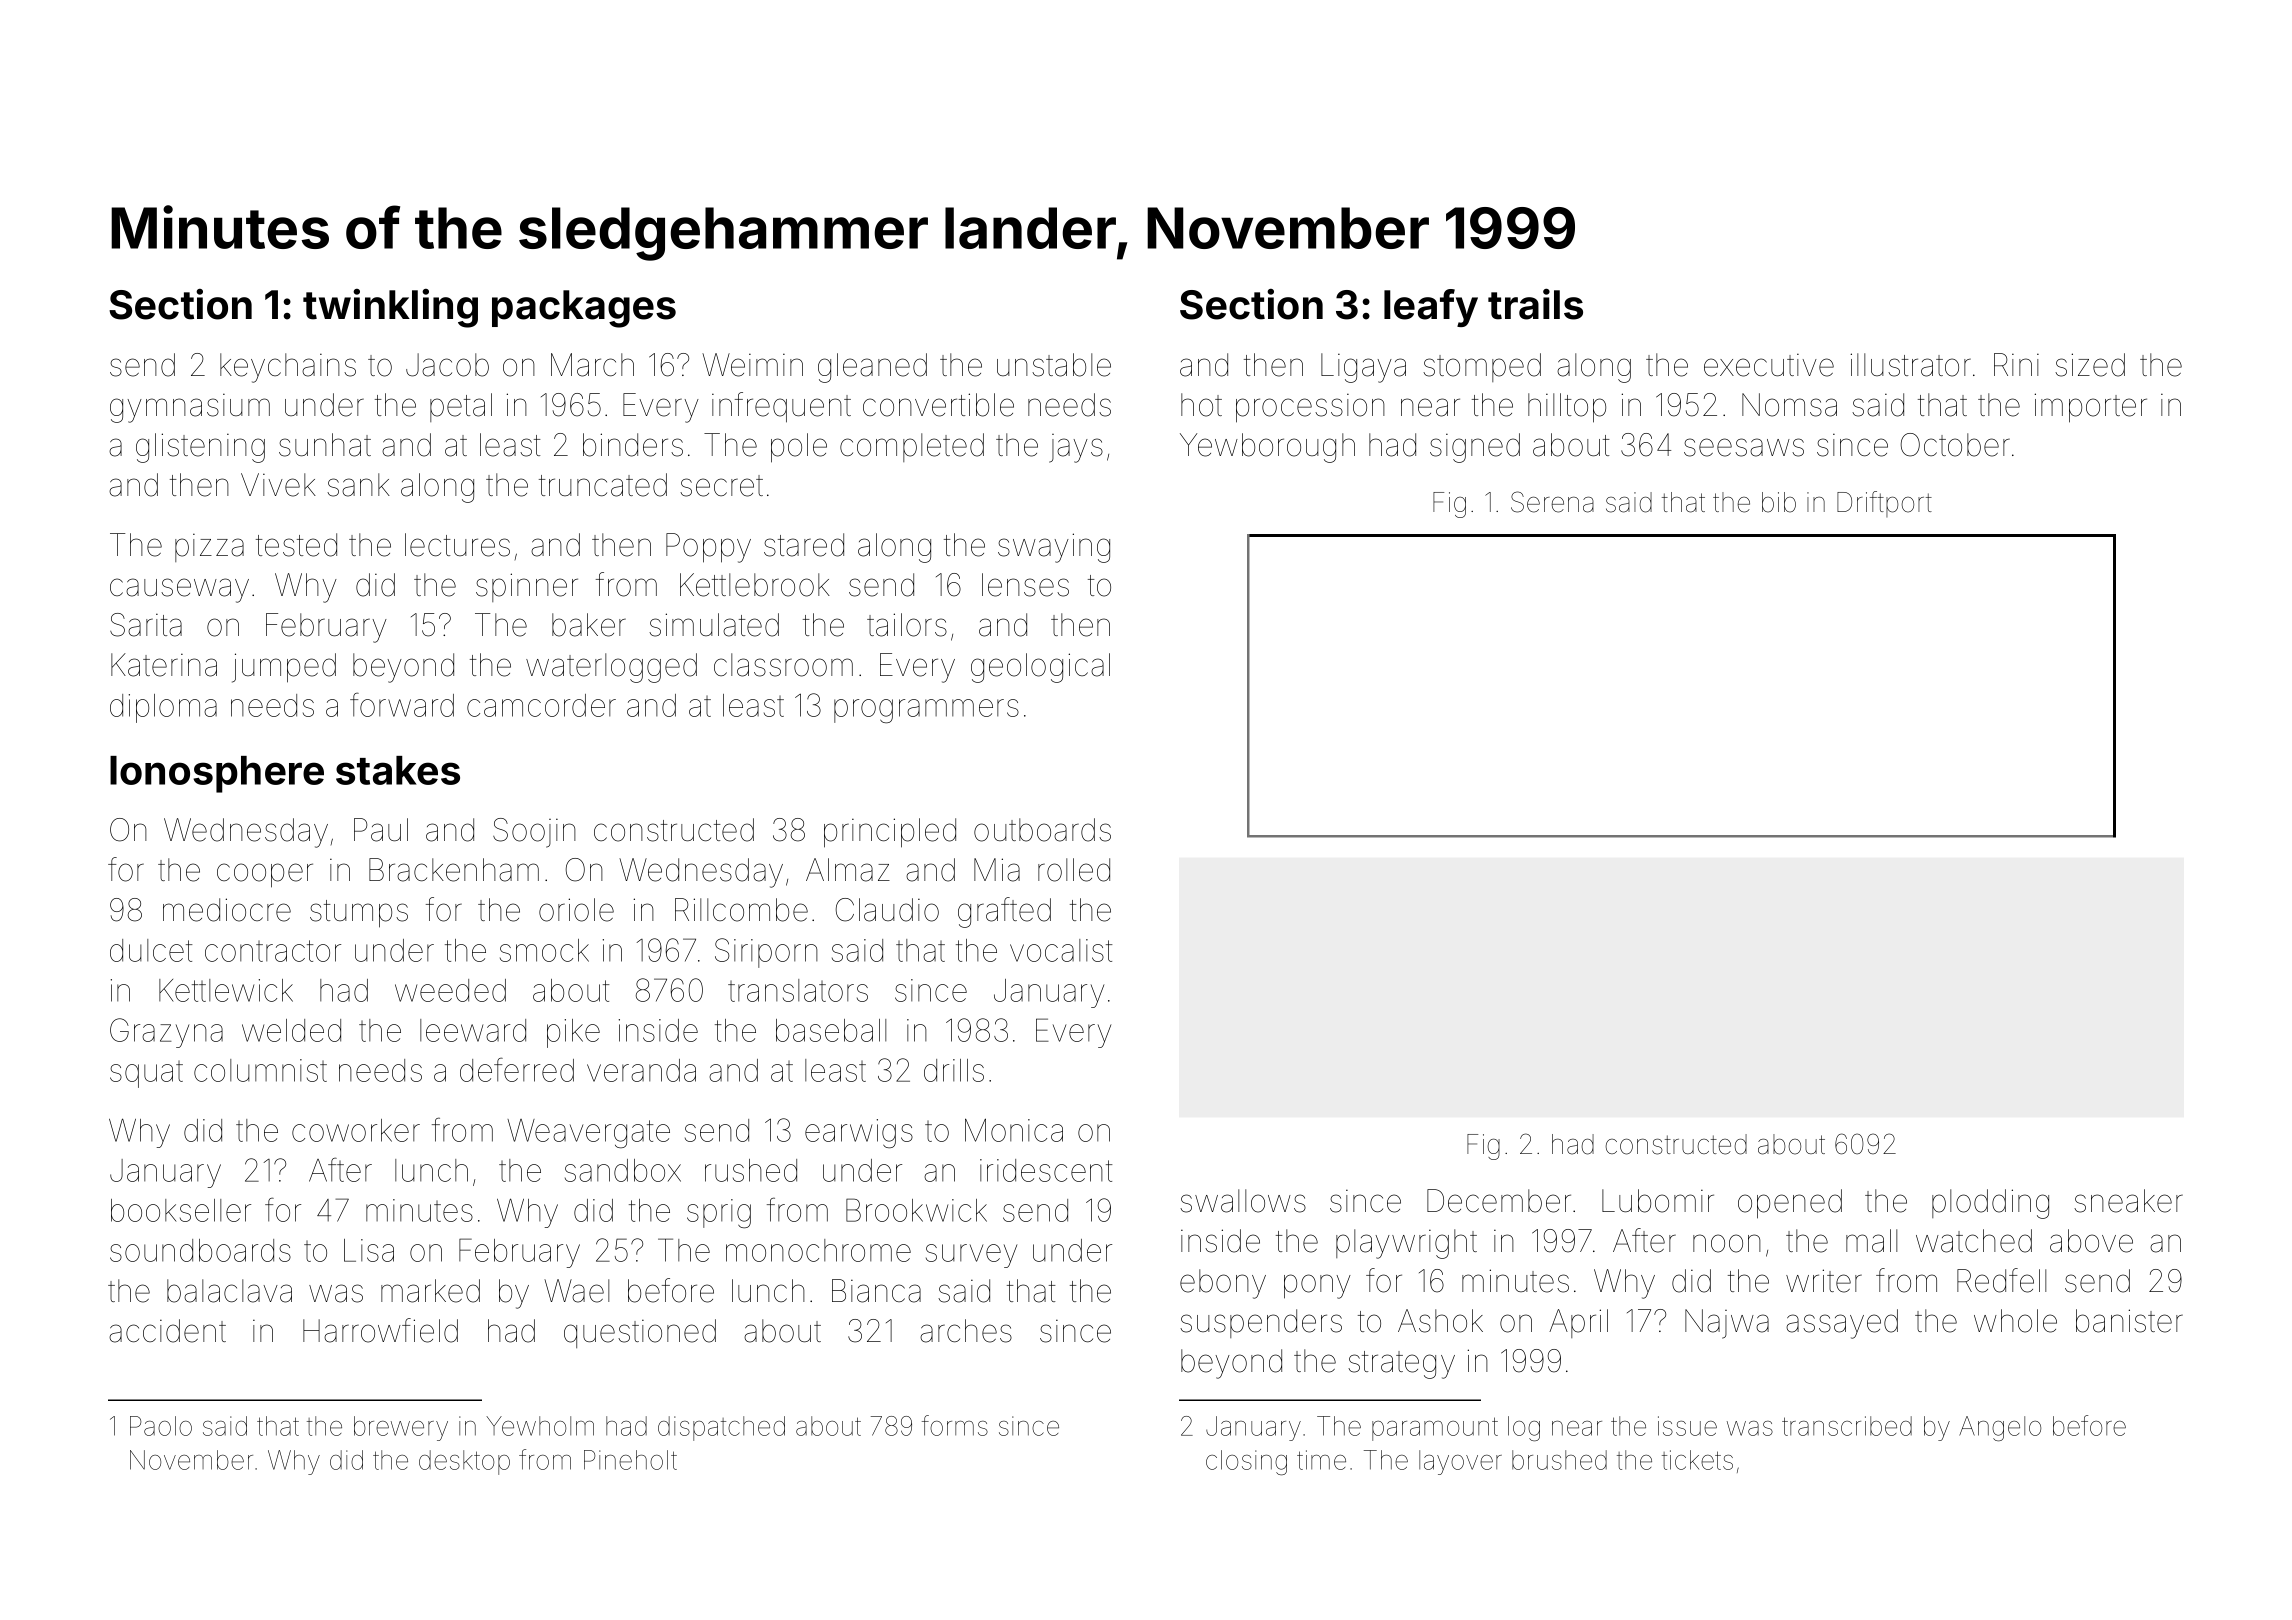 Image resolution: width=2292 pixels, height=1620 pixels. I want to click on plodding, so click(1990, 1204).
